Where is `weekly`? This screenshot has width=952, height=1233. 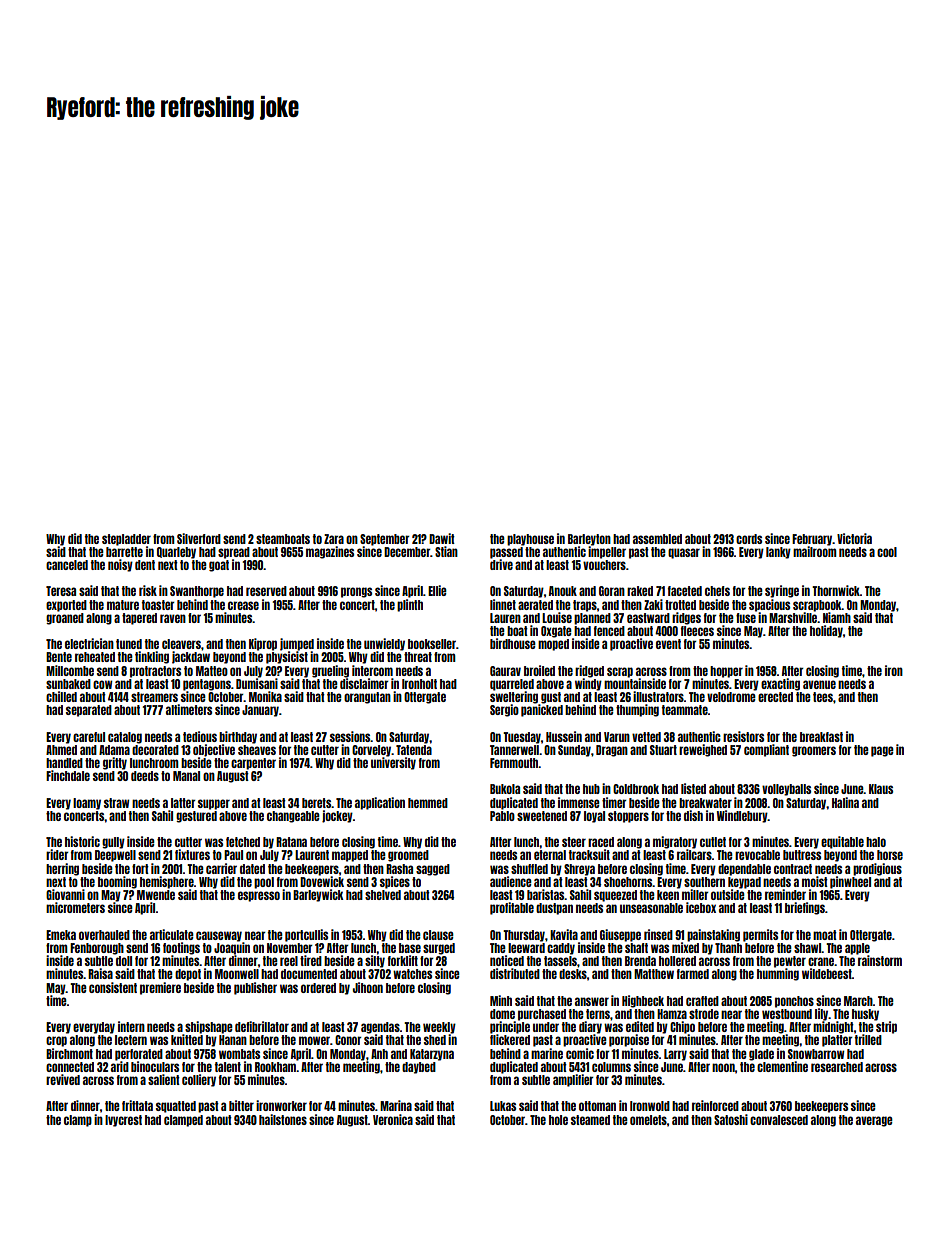 weekly is located at coordinates (439, 1028).
